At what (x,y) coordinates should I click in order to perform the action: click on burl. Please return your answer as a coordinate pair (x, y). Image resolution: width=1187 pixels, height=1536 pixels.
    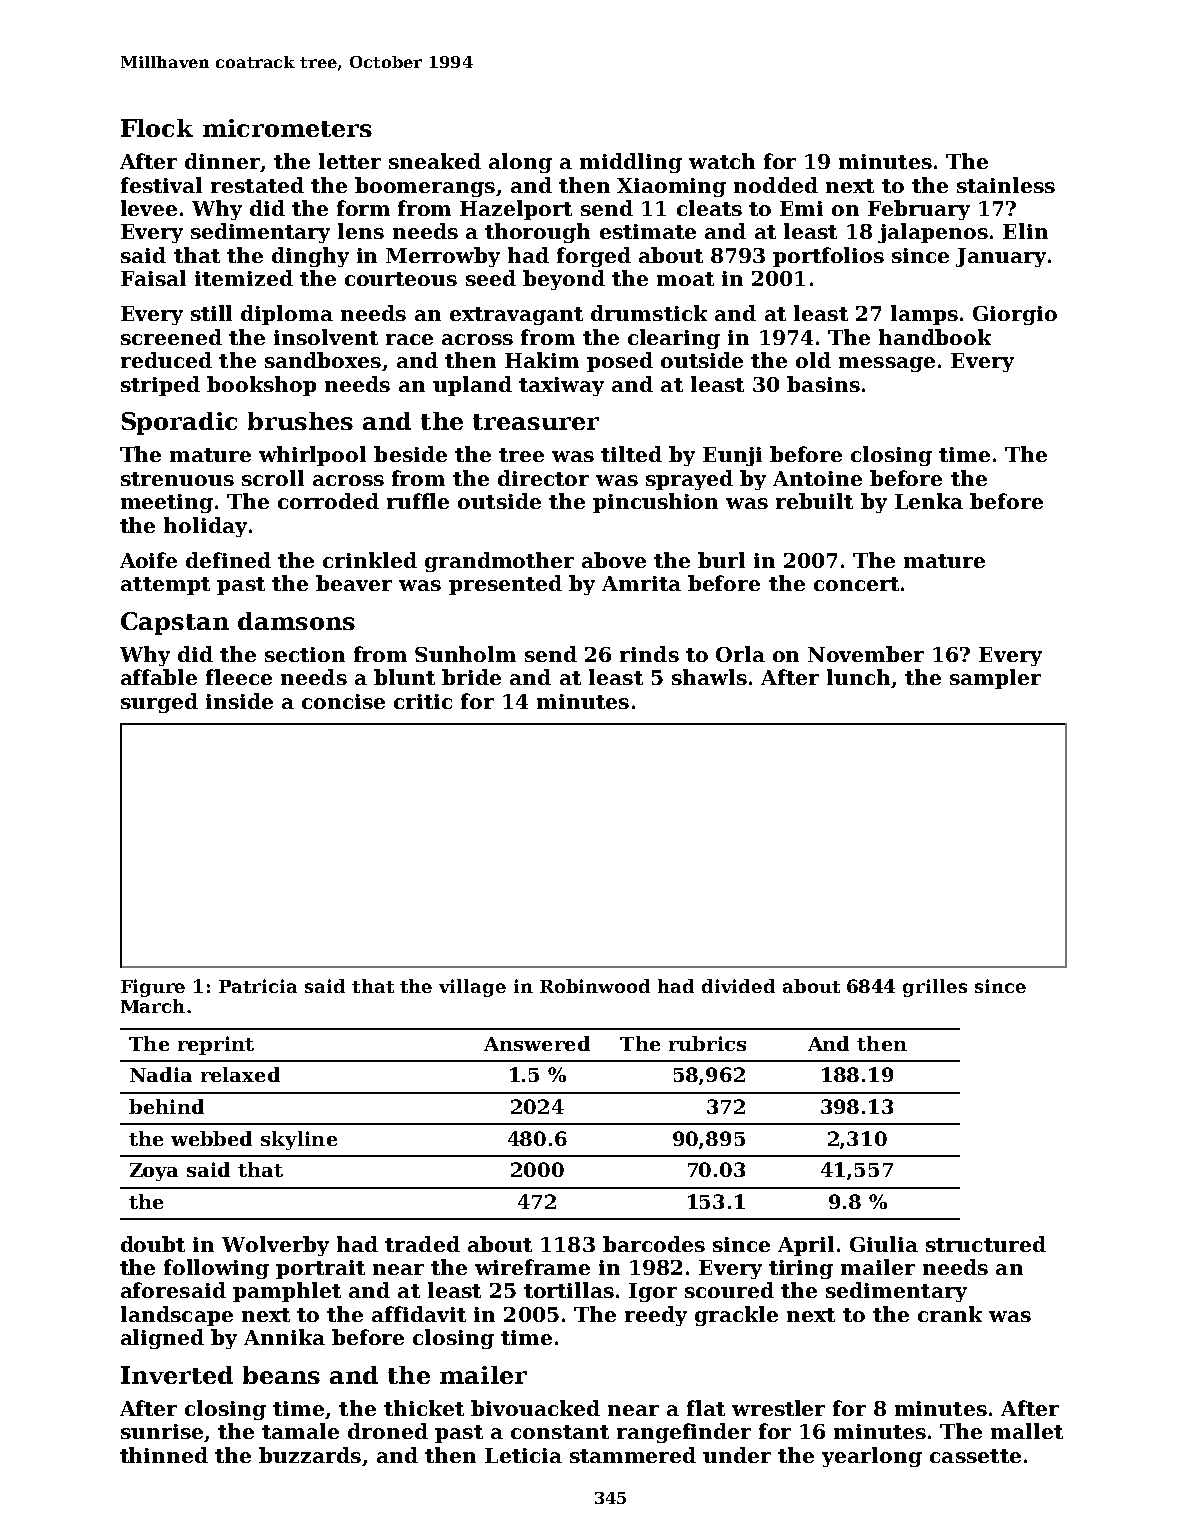
    Looking at the image, I should click on (721, 560).
